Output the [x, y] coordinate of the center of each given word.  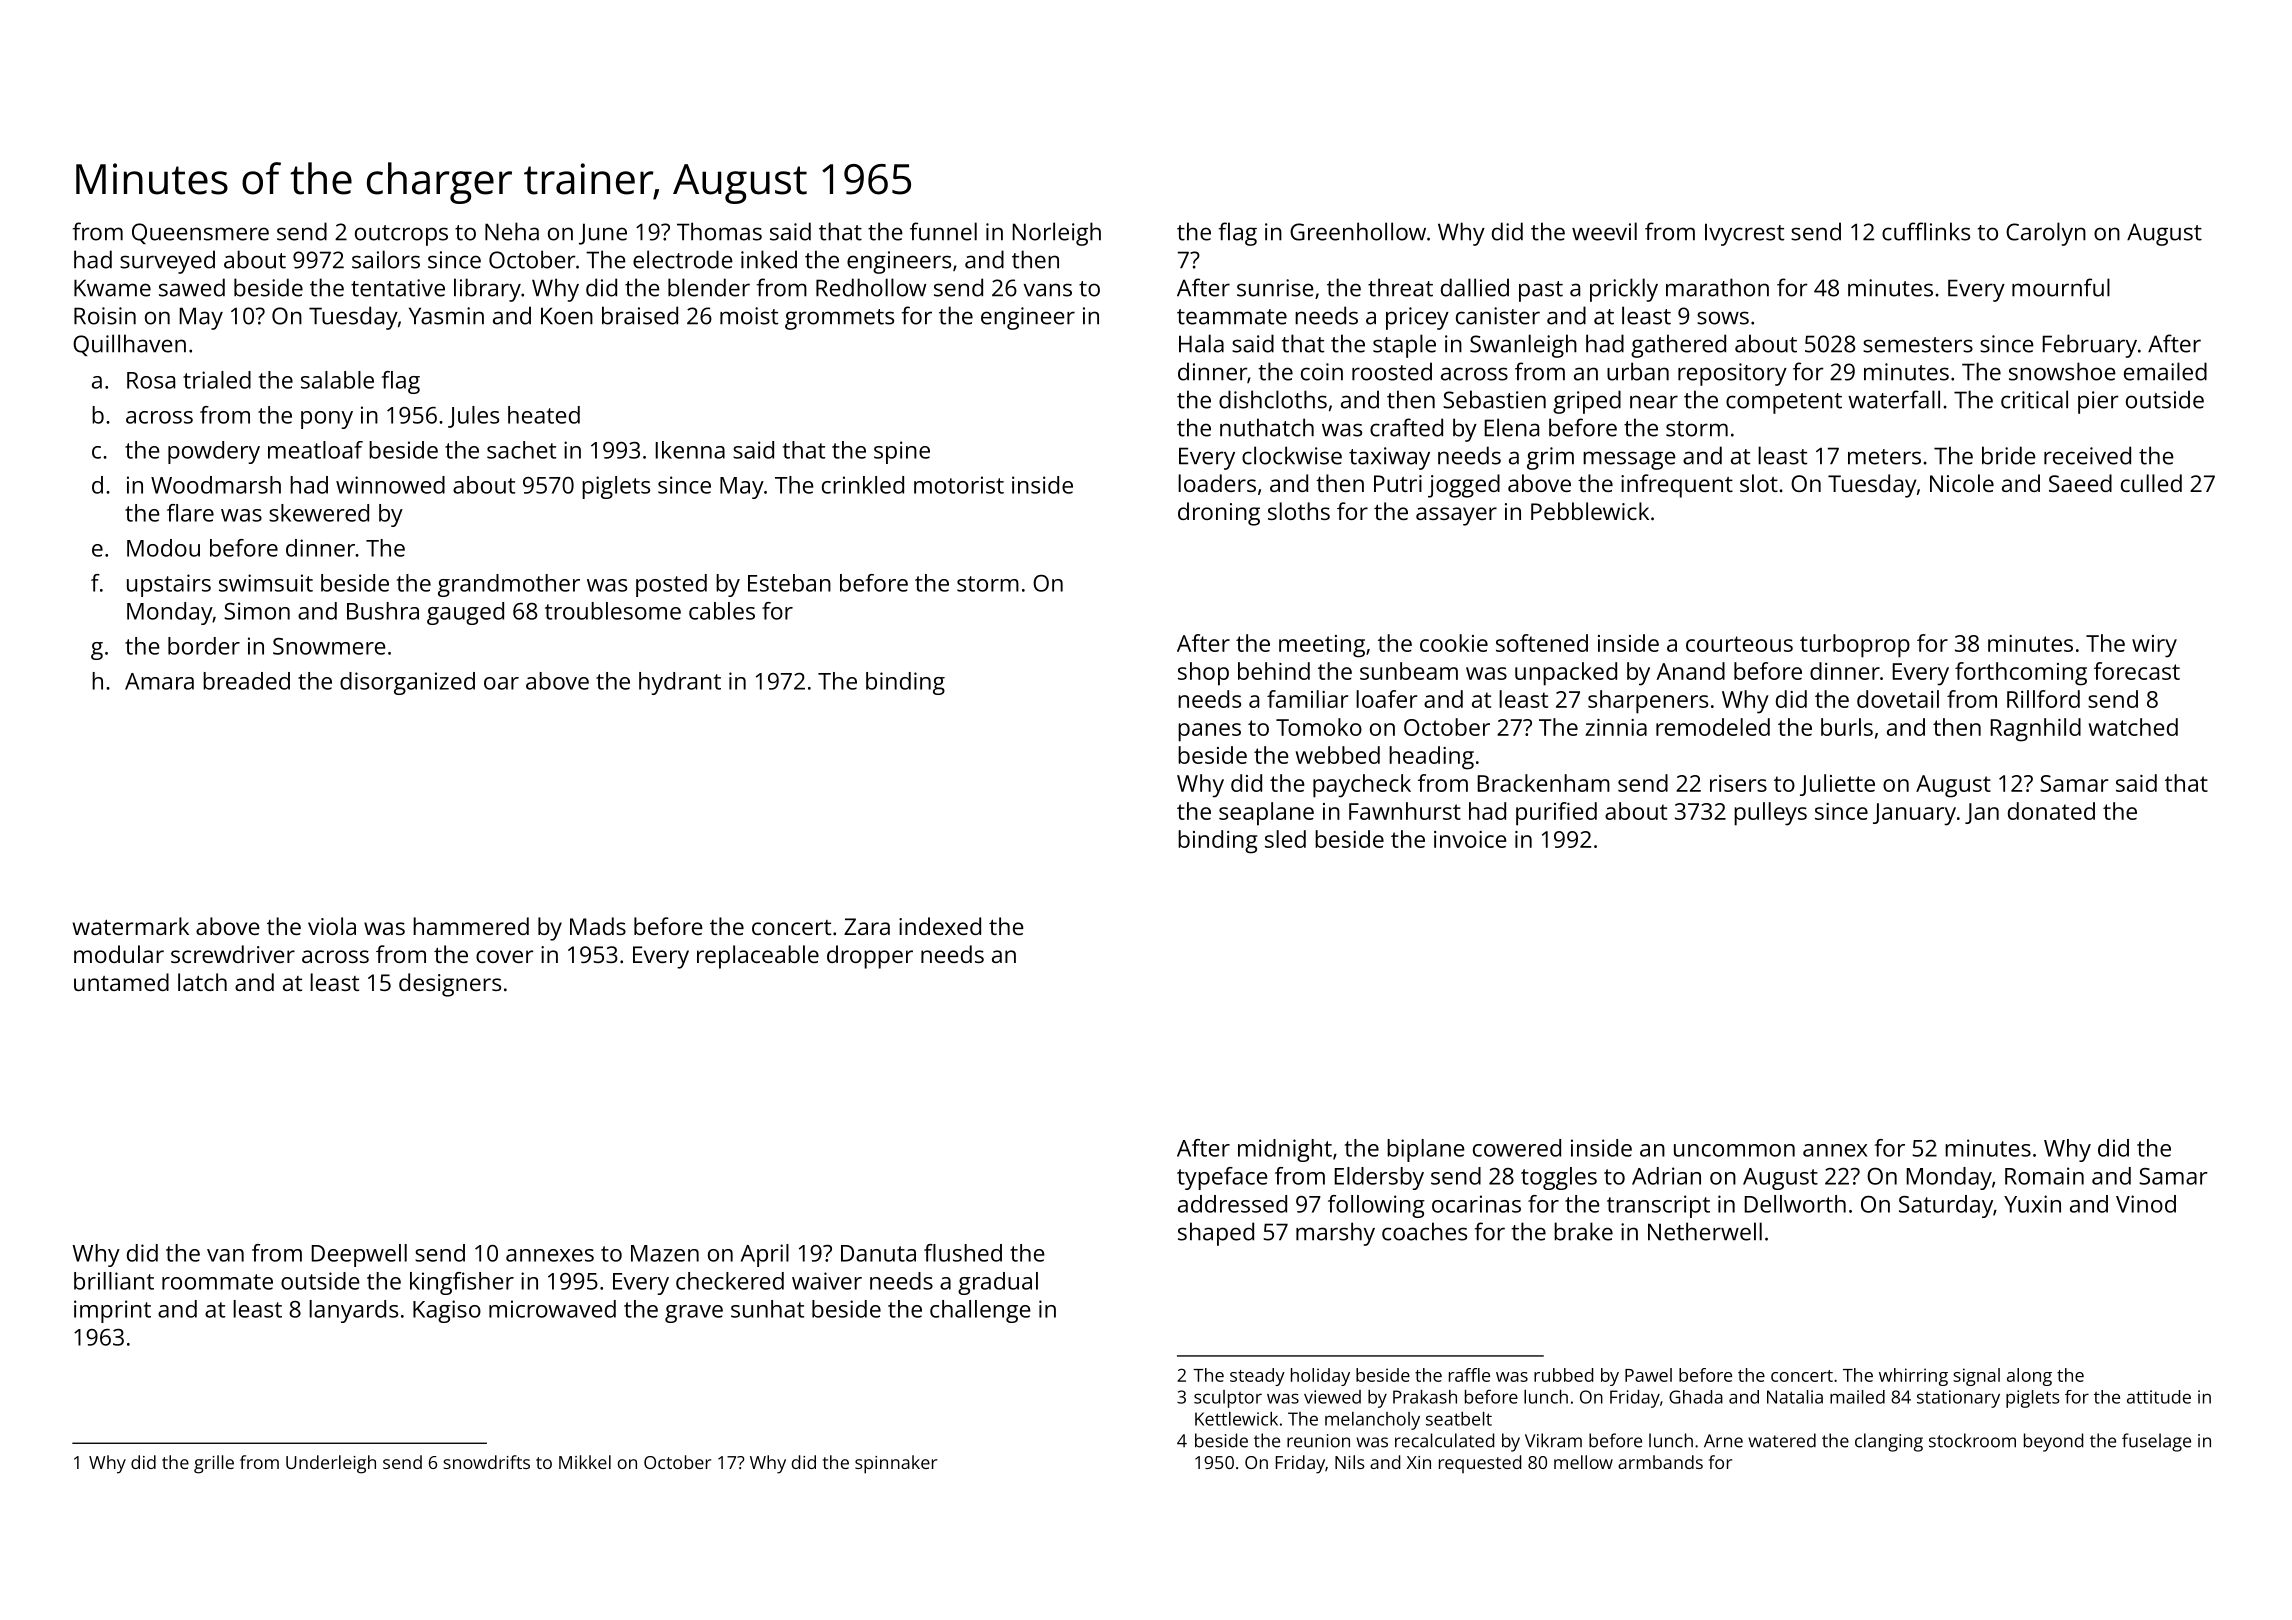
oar [501, 683]
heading [1431, 758]
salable [337, 380]
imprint [112, 1311]
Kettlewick [1236, 1419]
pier [2098, 402]
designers [450, 985]
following [1376, 1206]
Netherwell [1705, 1231]
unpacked [1566, 674]
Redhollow [871, 287]
